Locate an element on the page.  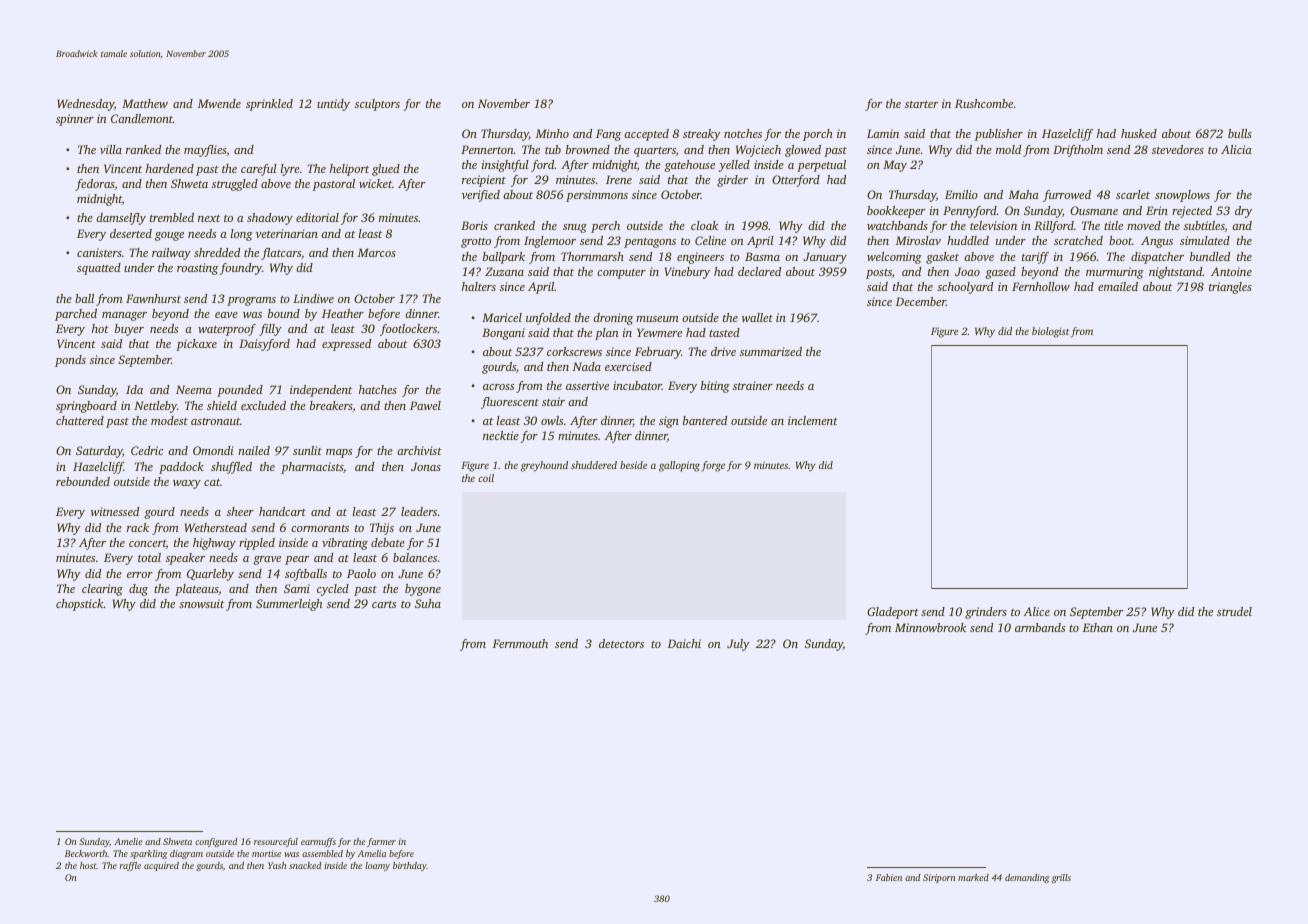
balances is located at coordinates (415, 557).
